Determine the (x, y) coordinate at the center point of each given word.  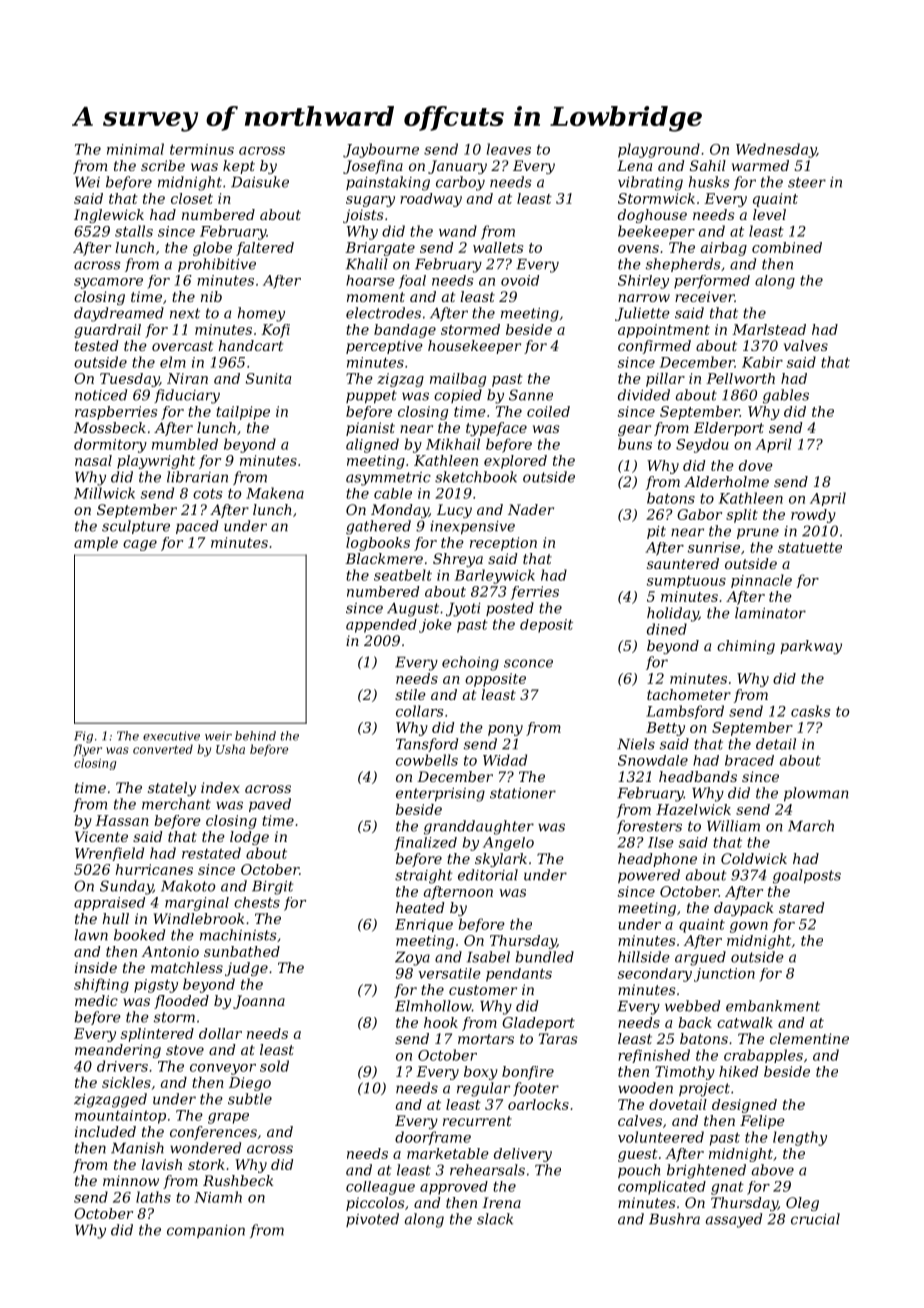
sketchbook (476, 477)
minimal (135, 149)
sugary (370, 201)
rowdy (813, 516)
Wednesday (776, 150)
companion (206, 1231)
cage (140, 545)
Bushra (674, 1219)
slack (495, 1219)
